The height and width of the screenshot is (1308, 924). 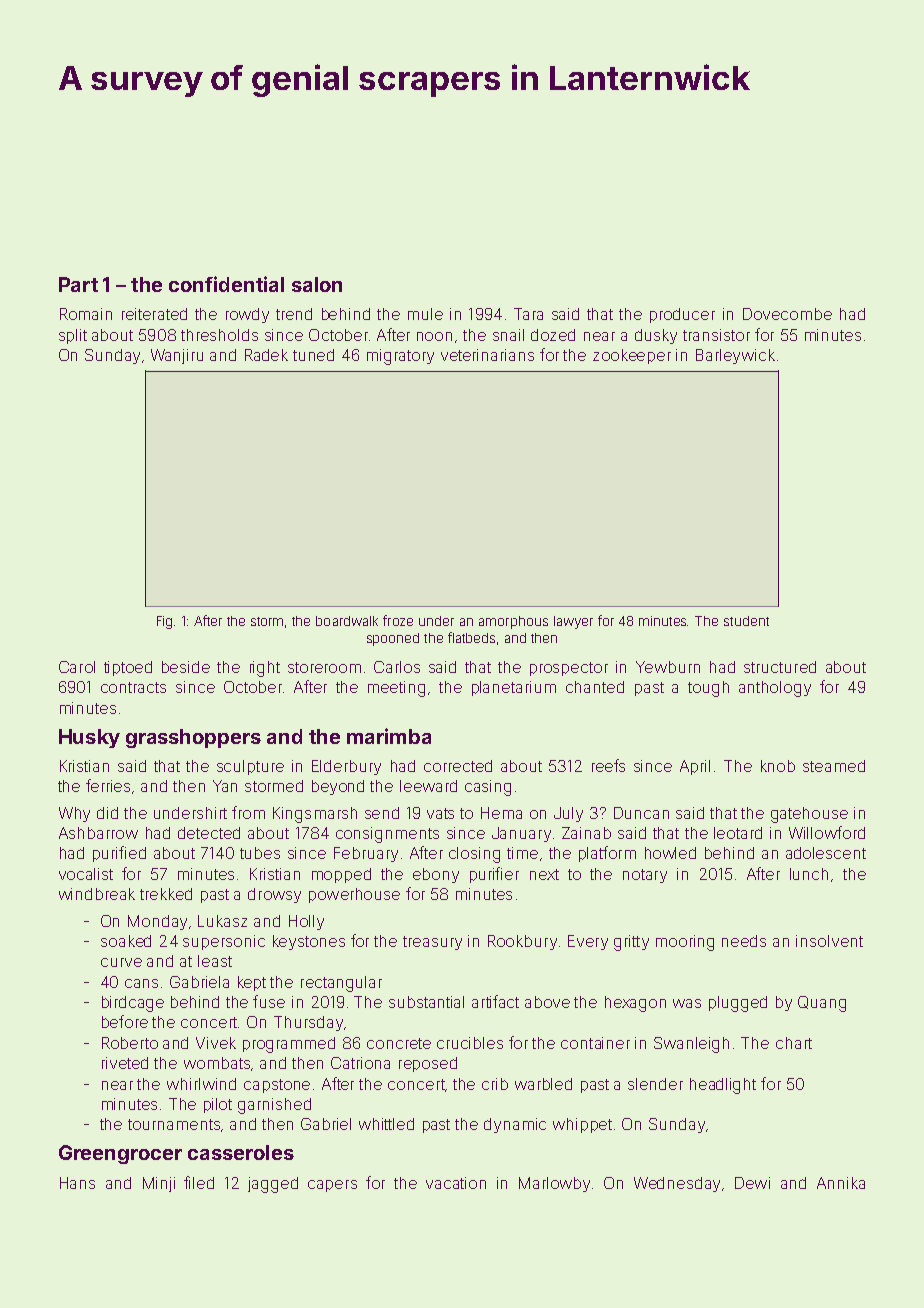 I want to click on salon, so click(x=317, y=284).
